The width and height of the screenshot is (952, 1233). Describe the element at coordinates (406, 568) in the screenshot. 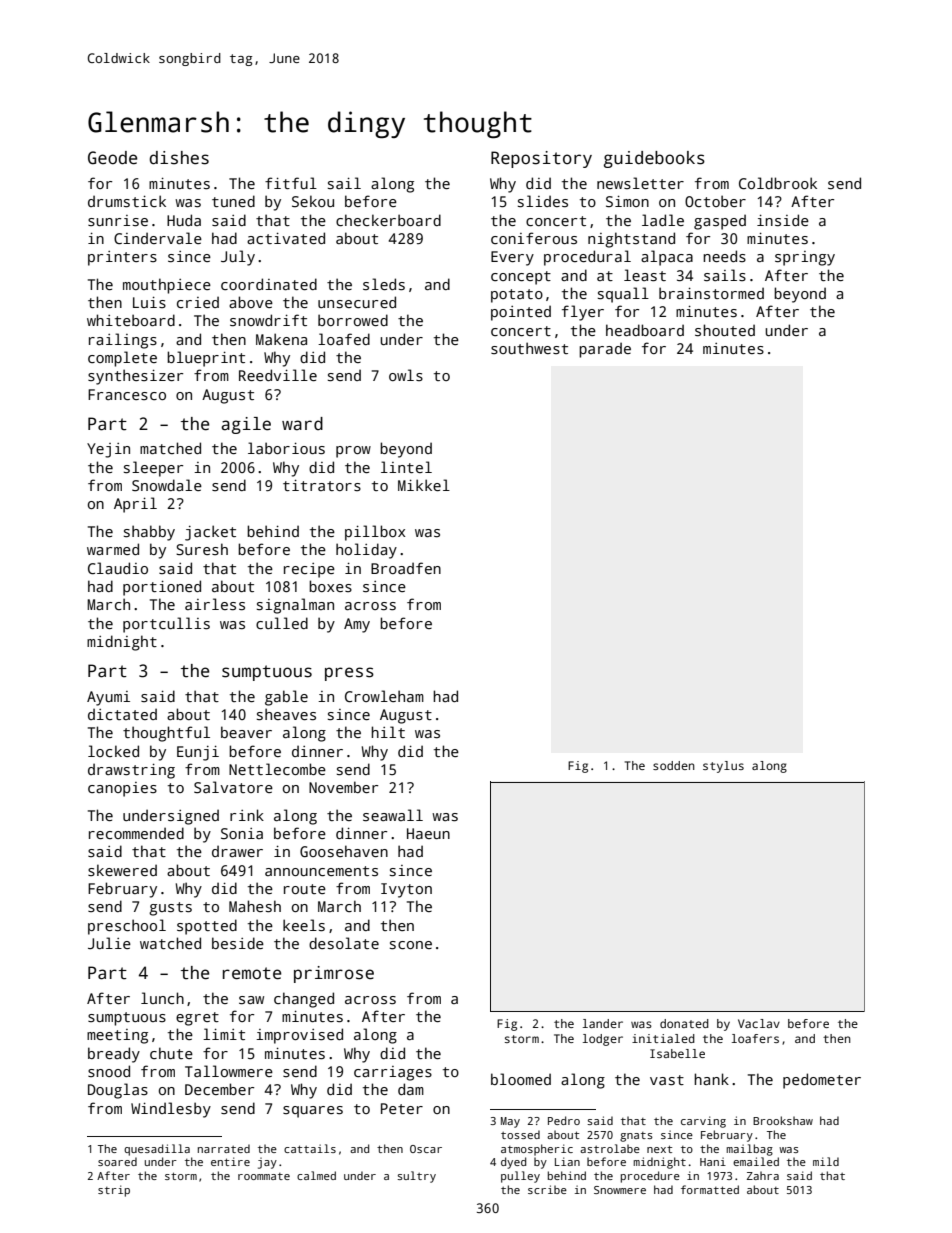

I see `Broadfen` at that location.
